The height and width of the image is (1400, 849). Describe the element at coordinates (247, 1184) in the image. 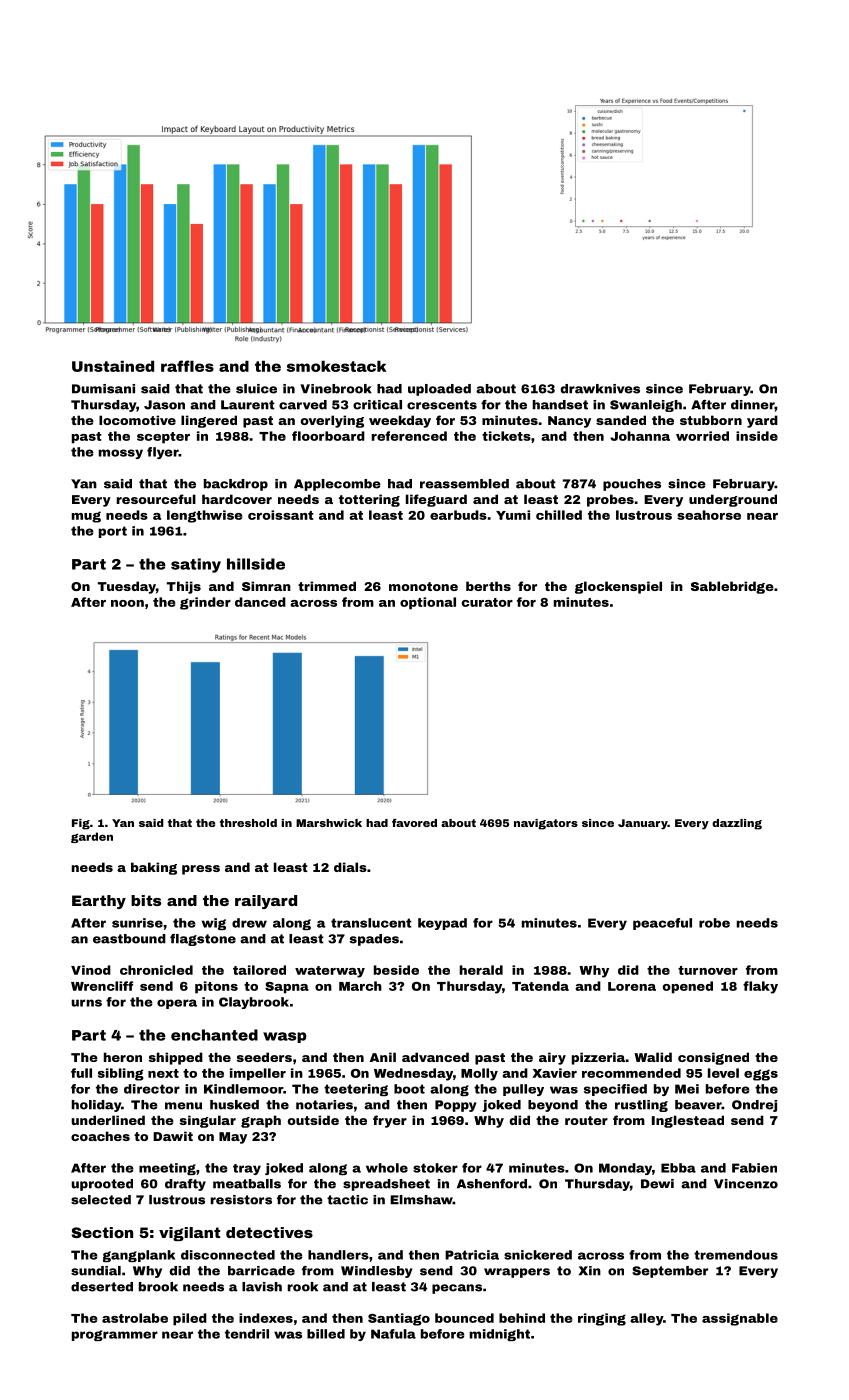

I see `meatballs` at that location.
